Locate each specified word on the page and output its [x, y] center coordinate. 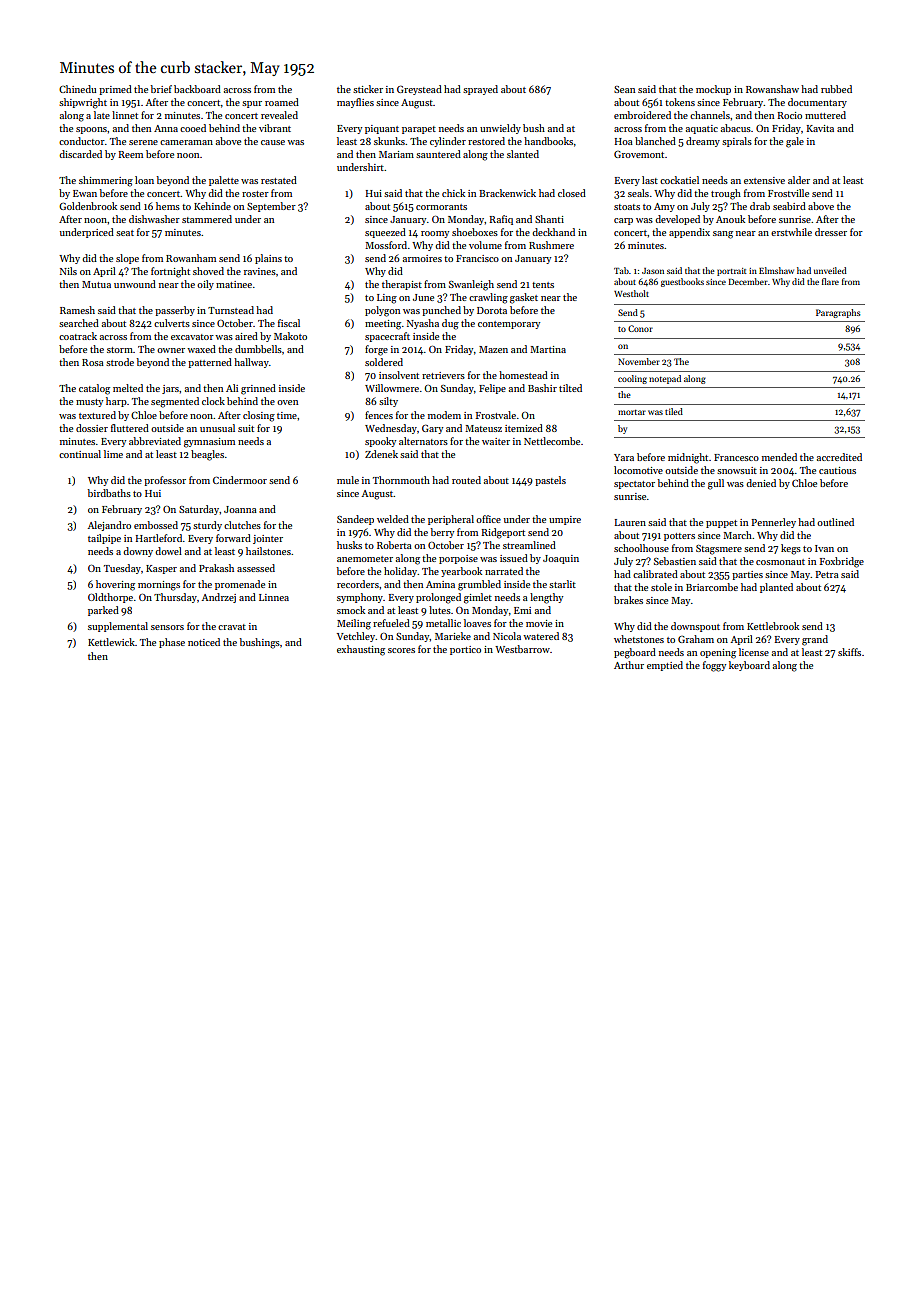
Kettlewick [111, 642]
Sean [624, 89]
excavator [192, 337]
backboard [197, 89]
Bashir [542, 388]
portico [465, 650]
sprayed [480, 90]
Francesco [736, 457]
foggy [714, 666]
